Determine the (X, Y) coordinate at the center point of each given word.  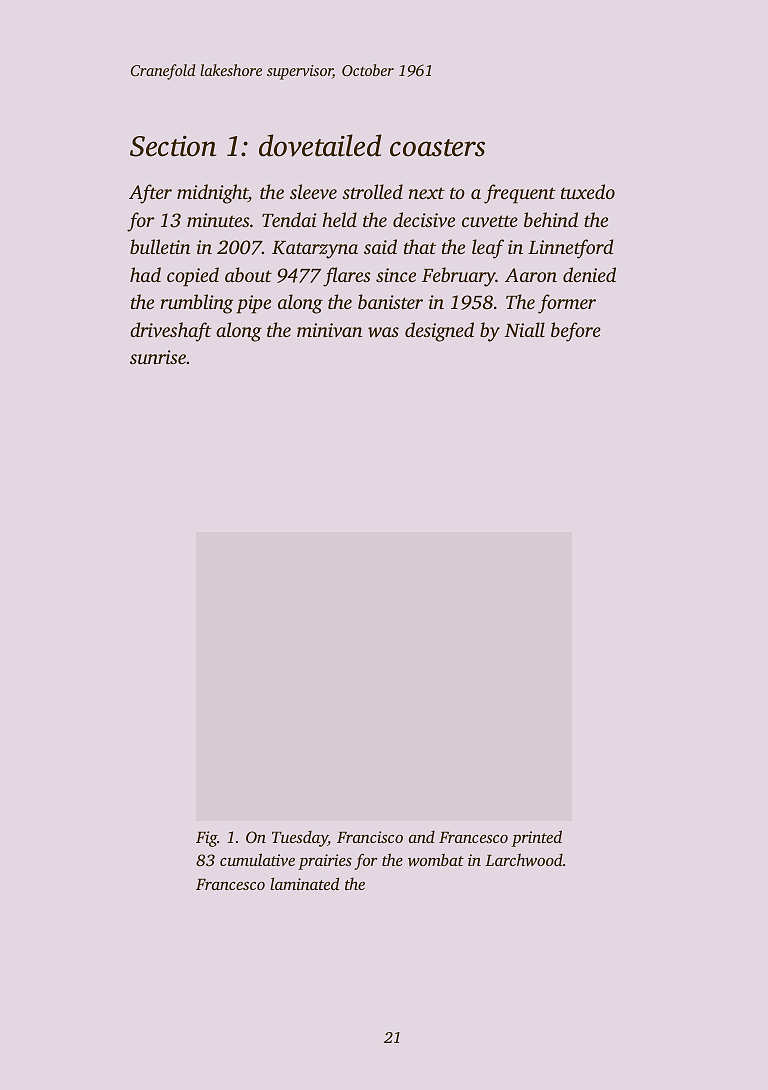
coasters (437, 148)
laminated (304, 883)
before (576, 332)
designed (439, 332)
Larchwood (524, 859)
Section (173, 146)
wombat (436, 859)
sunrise (158, 357)
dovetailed (320, 145)
